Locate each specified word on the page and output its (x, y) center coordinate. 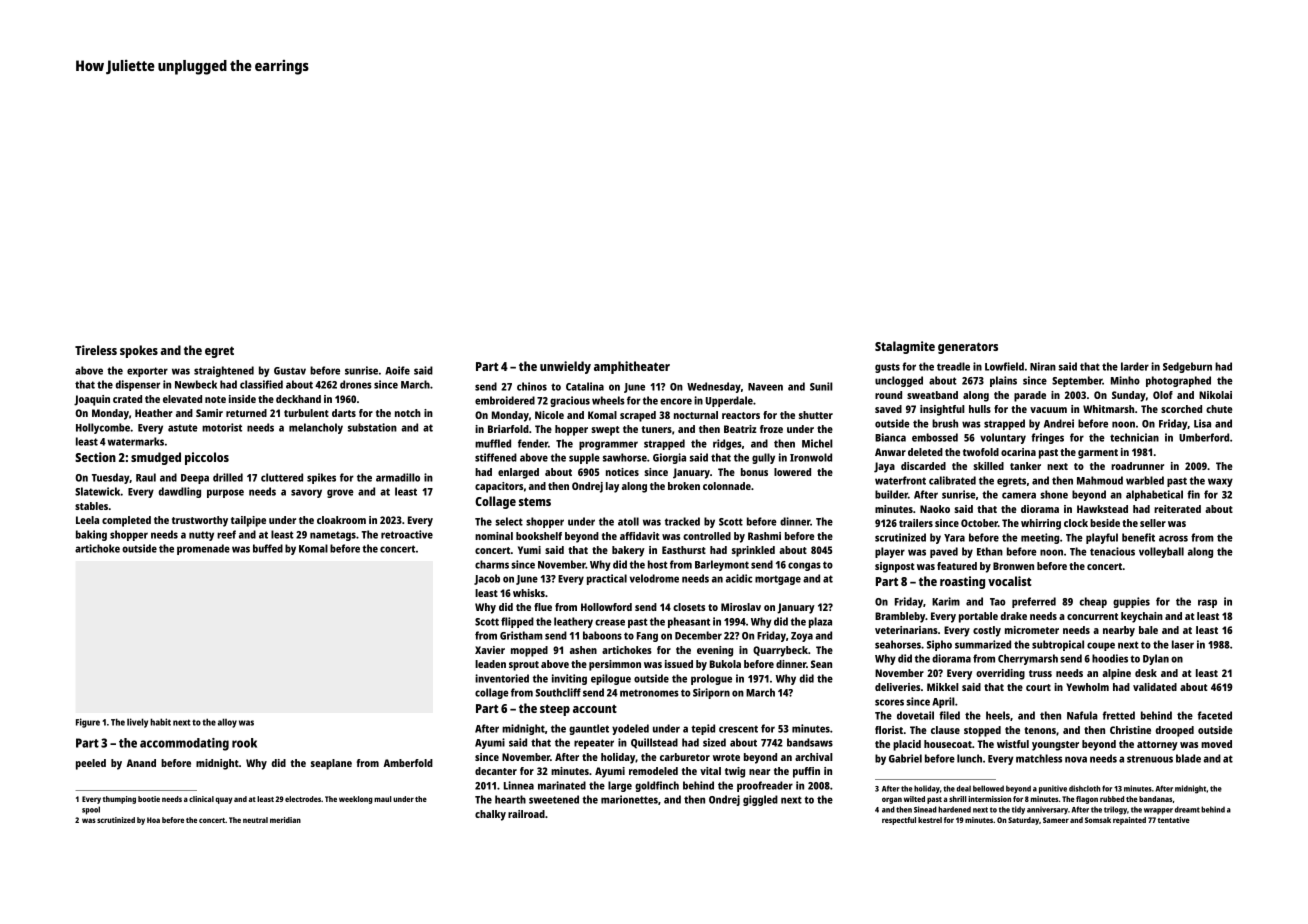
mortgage (778, 580)
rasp (1207, 603)
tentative (1174, 820)
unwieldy (565, 367)
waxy (1220, 482)
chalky (490, 815)
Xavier (490, 650)
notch (408, 413)
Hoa (153, 820)
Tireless (96, 350)
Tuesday (111, 478)
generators (968, 348)
